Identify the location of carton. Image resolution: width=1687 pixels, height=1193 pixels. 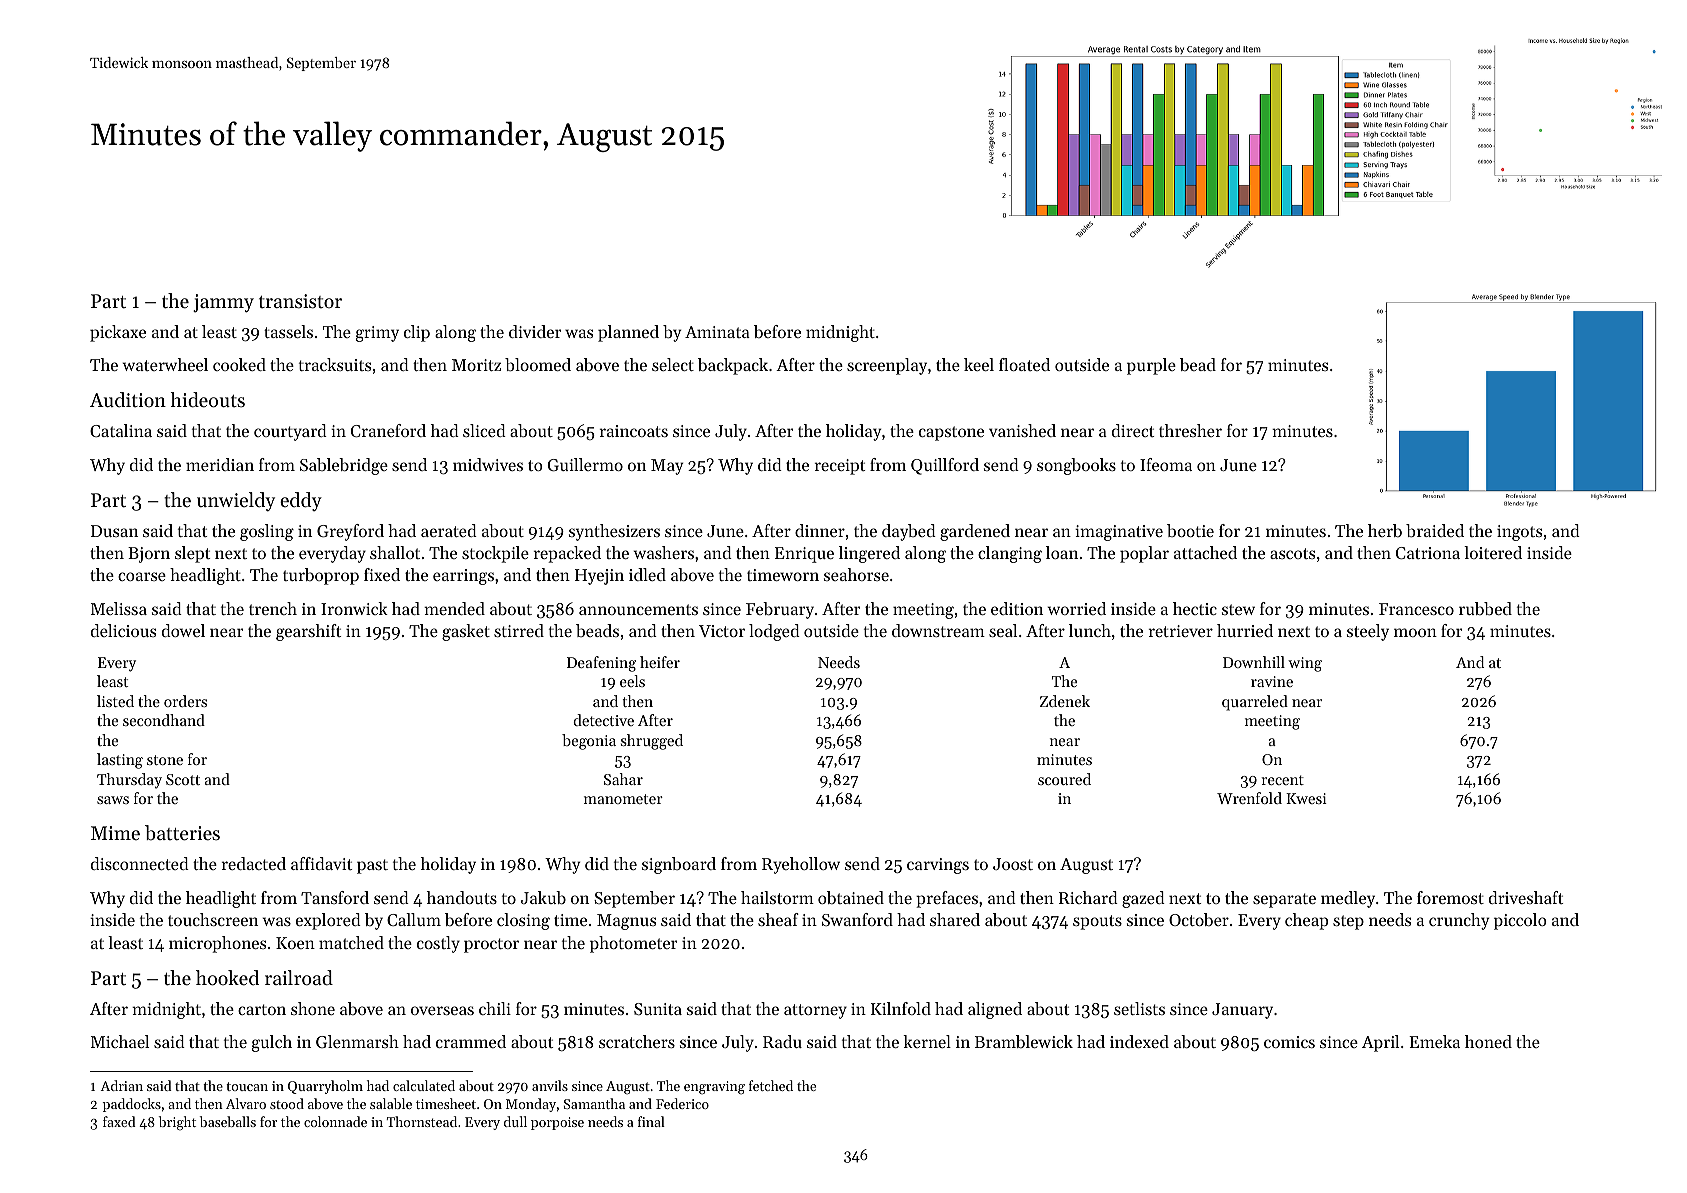
(262, 1009).
